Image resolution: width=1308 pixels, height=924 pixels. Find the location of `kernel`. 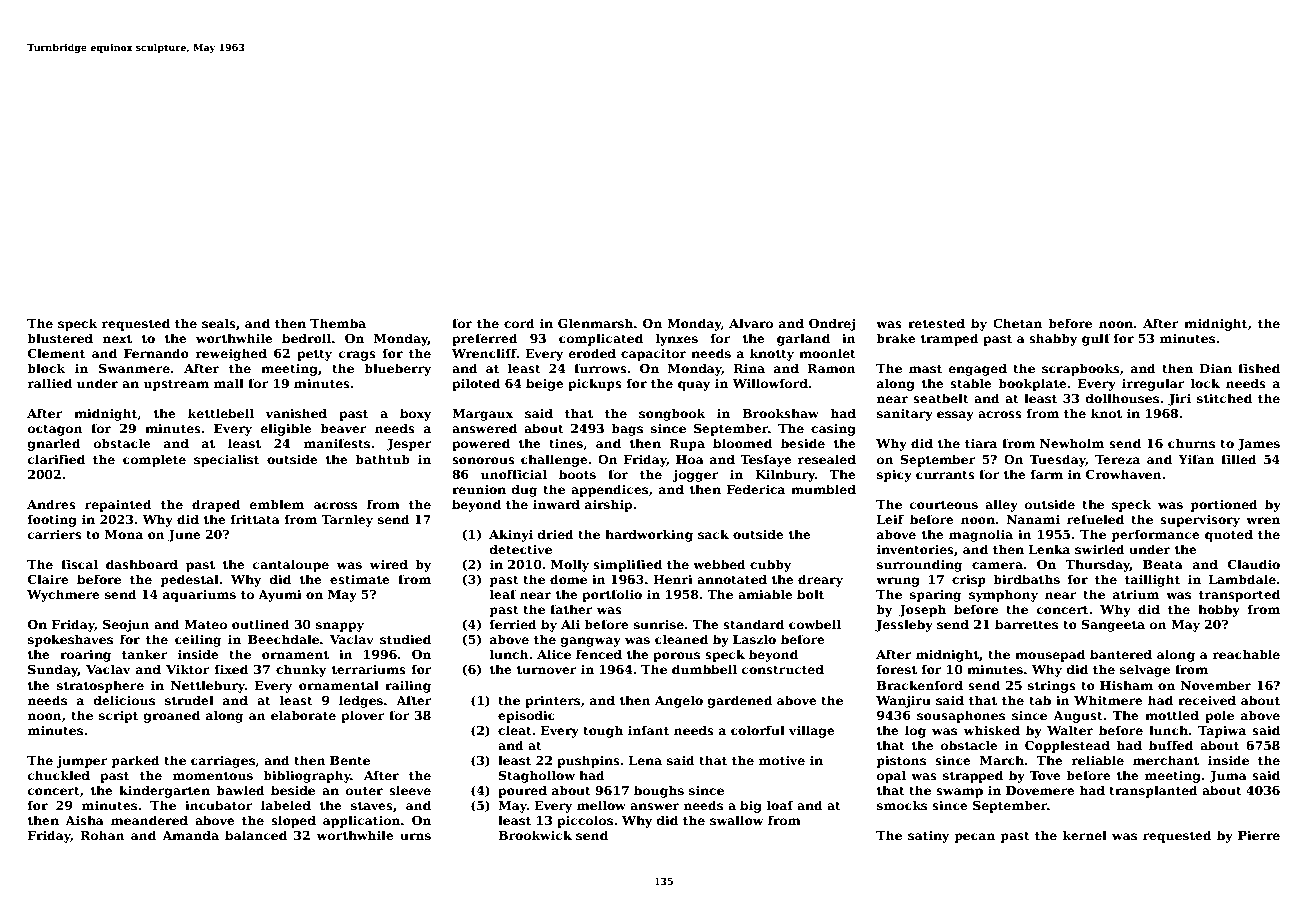

kernel is located at coordinates (1085, 835).
